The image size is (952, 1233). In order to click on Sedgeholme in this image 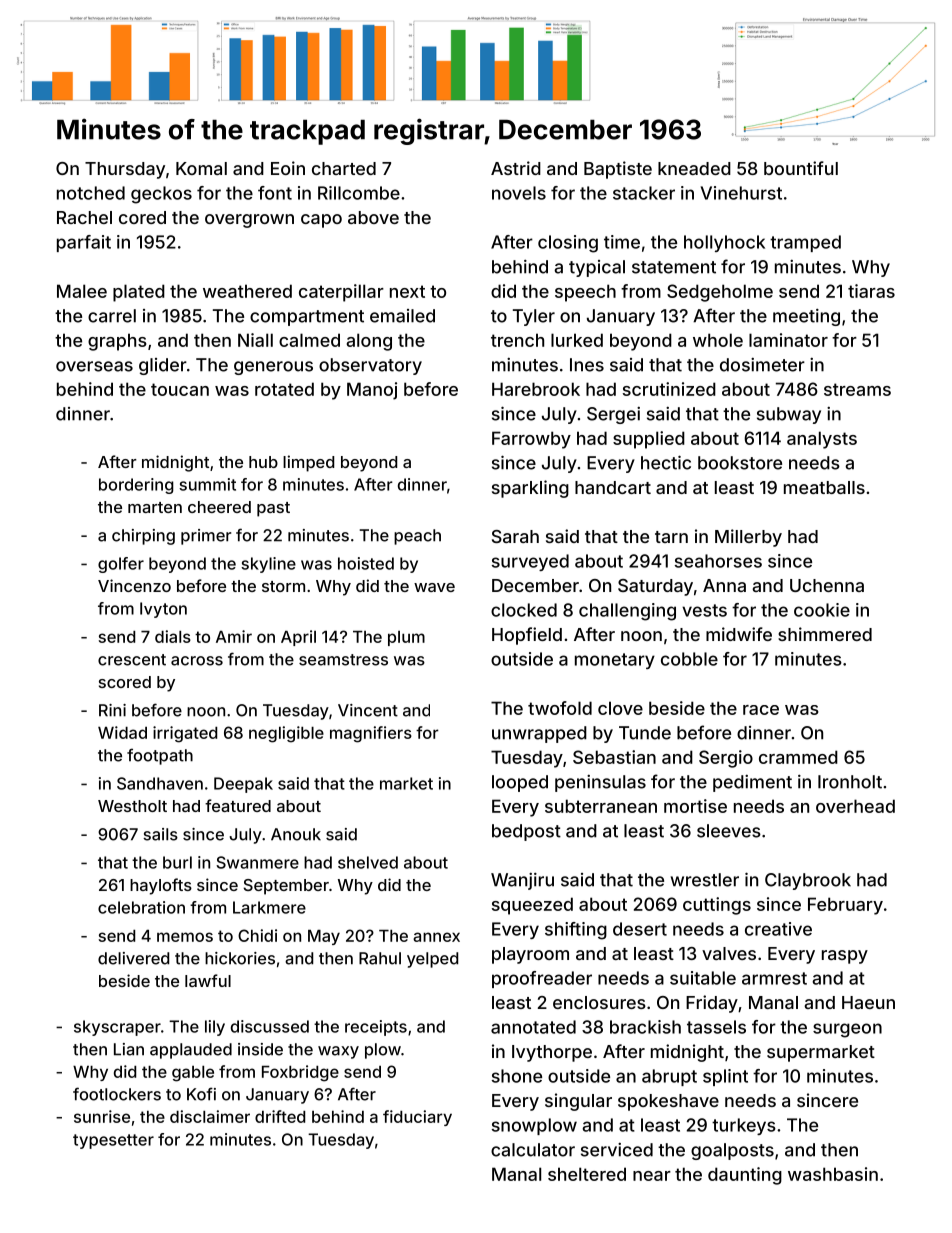, I will do `click(720, 293)`.
